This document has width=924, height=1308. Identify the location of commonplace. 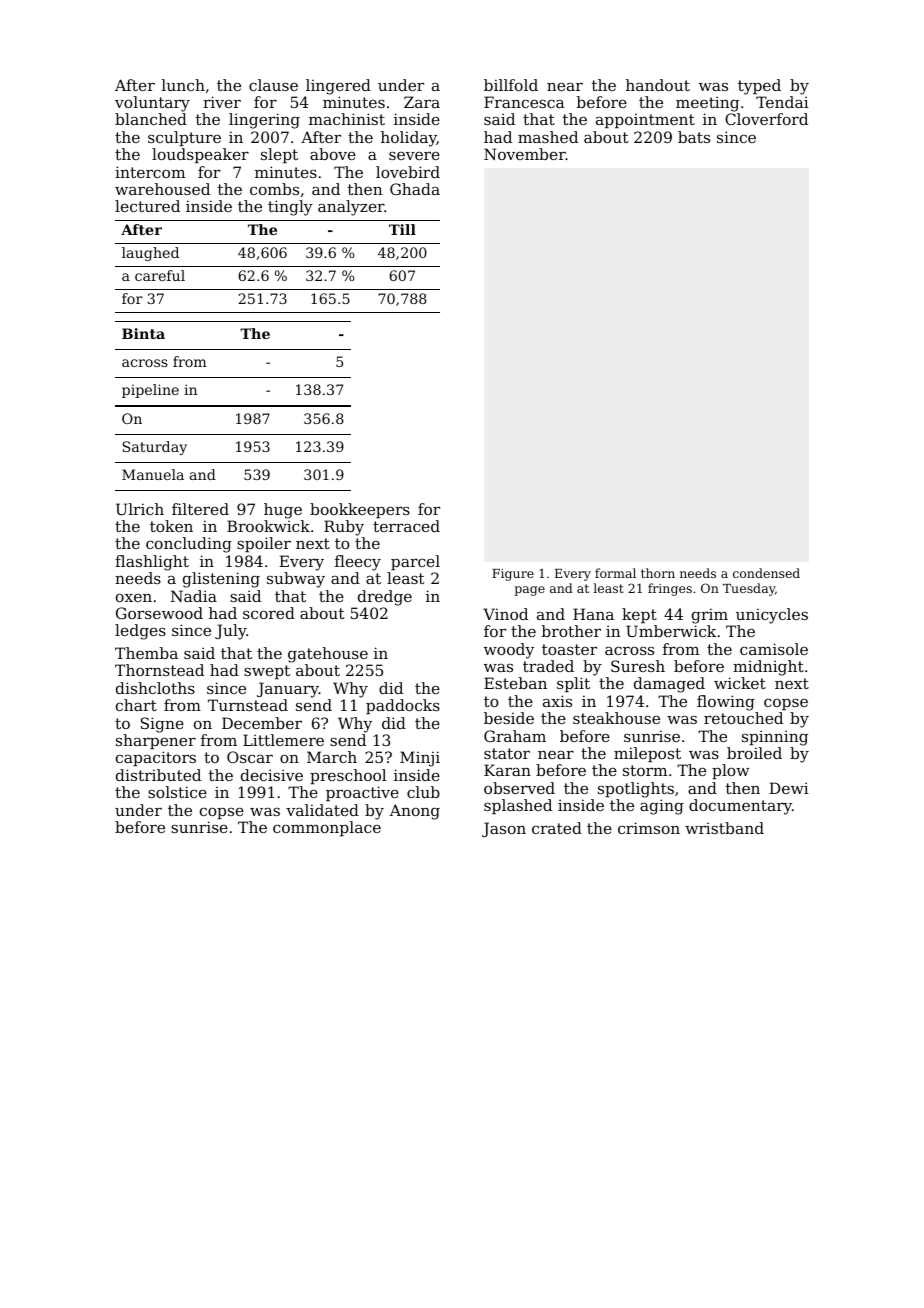
(327, 828).
